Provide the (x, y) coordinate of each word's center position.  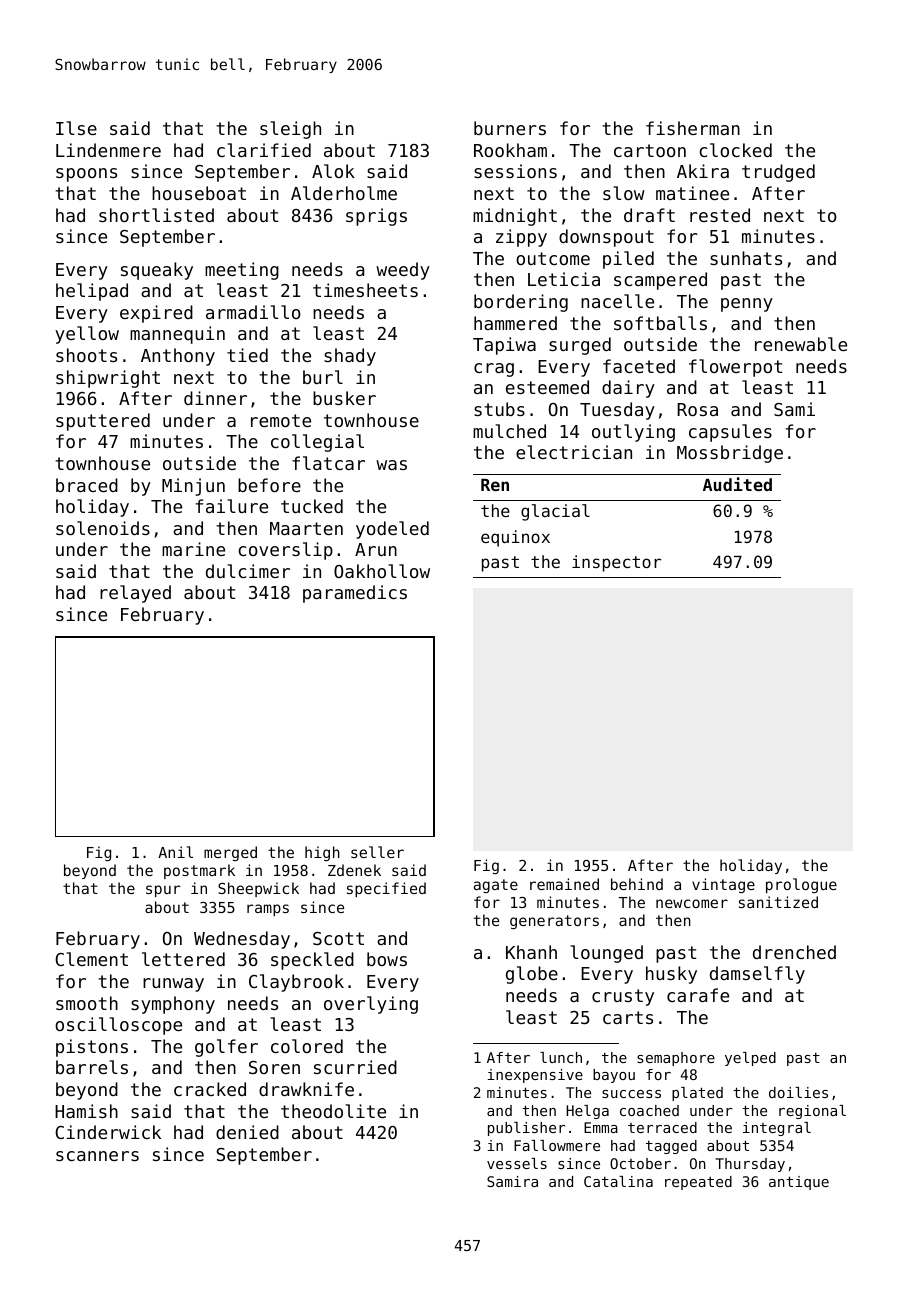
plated (697, 1094)
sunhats (746, 258)
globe (532, 975)
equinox (515, 538)
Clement (91, 959)
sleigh (290, 130)
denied (247, 1132)
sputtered (103, 422)
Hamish (86, 1111)
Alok (333, 171)
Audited (737, 484)
